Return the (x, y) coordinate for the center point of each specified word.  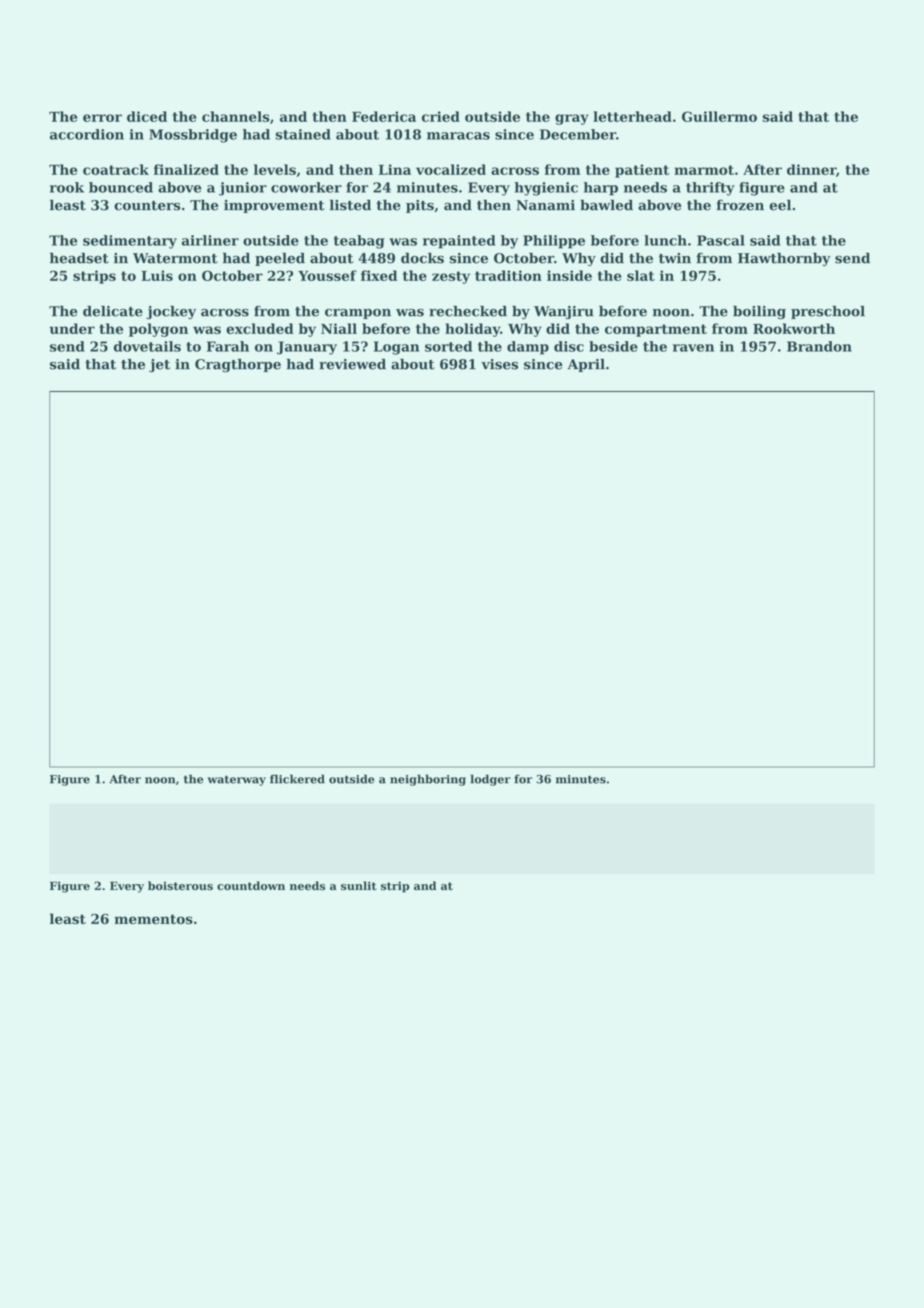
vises (499, 364)
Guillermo (719, 116)
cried (441, 116)
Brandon (819, 346)
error (102, 118)
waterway (236, 780)
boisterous (180, 886)
